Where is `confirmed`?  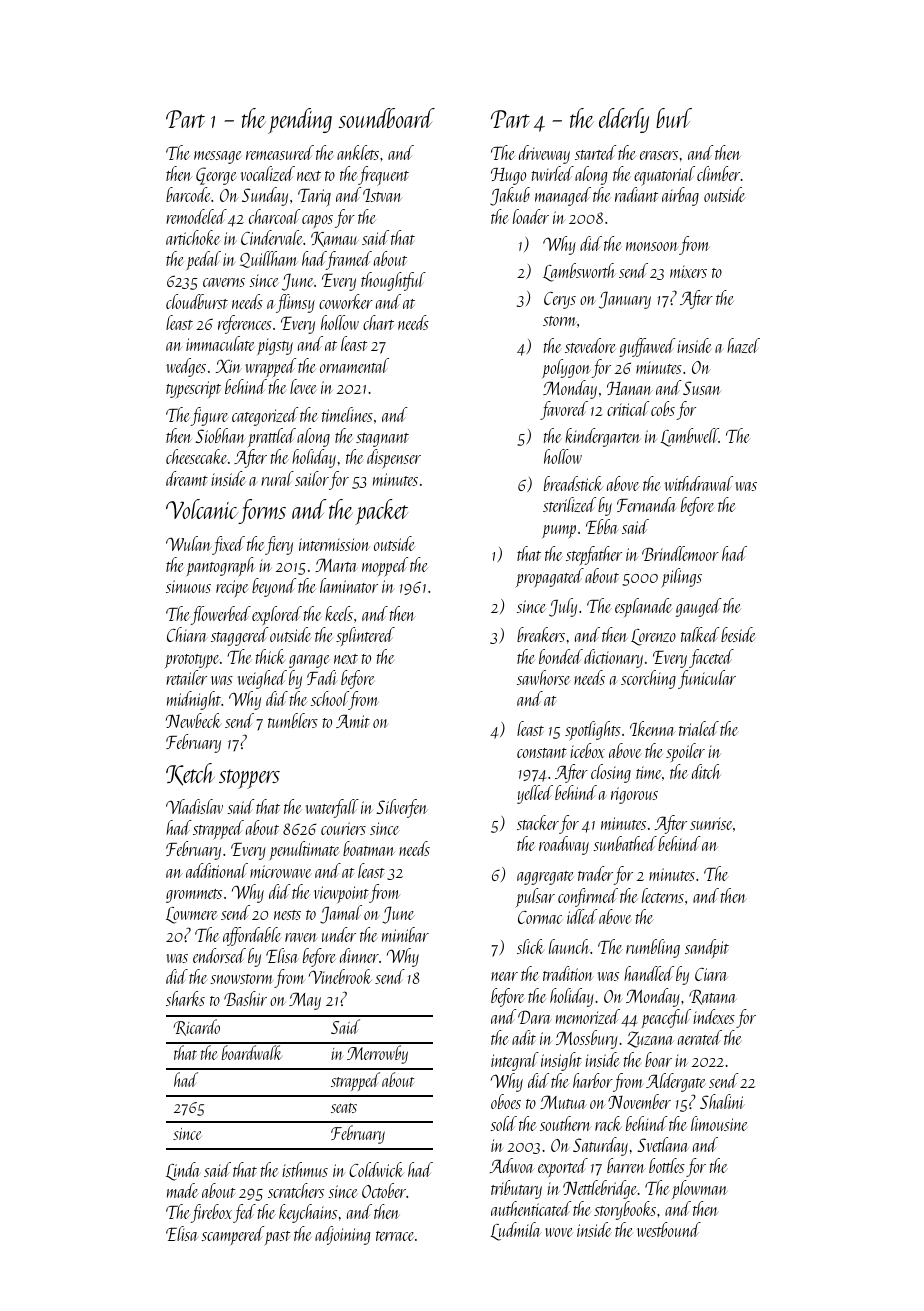
confirmed is located at coordinates (588, 897).
